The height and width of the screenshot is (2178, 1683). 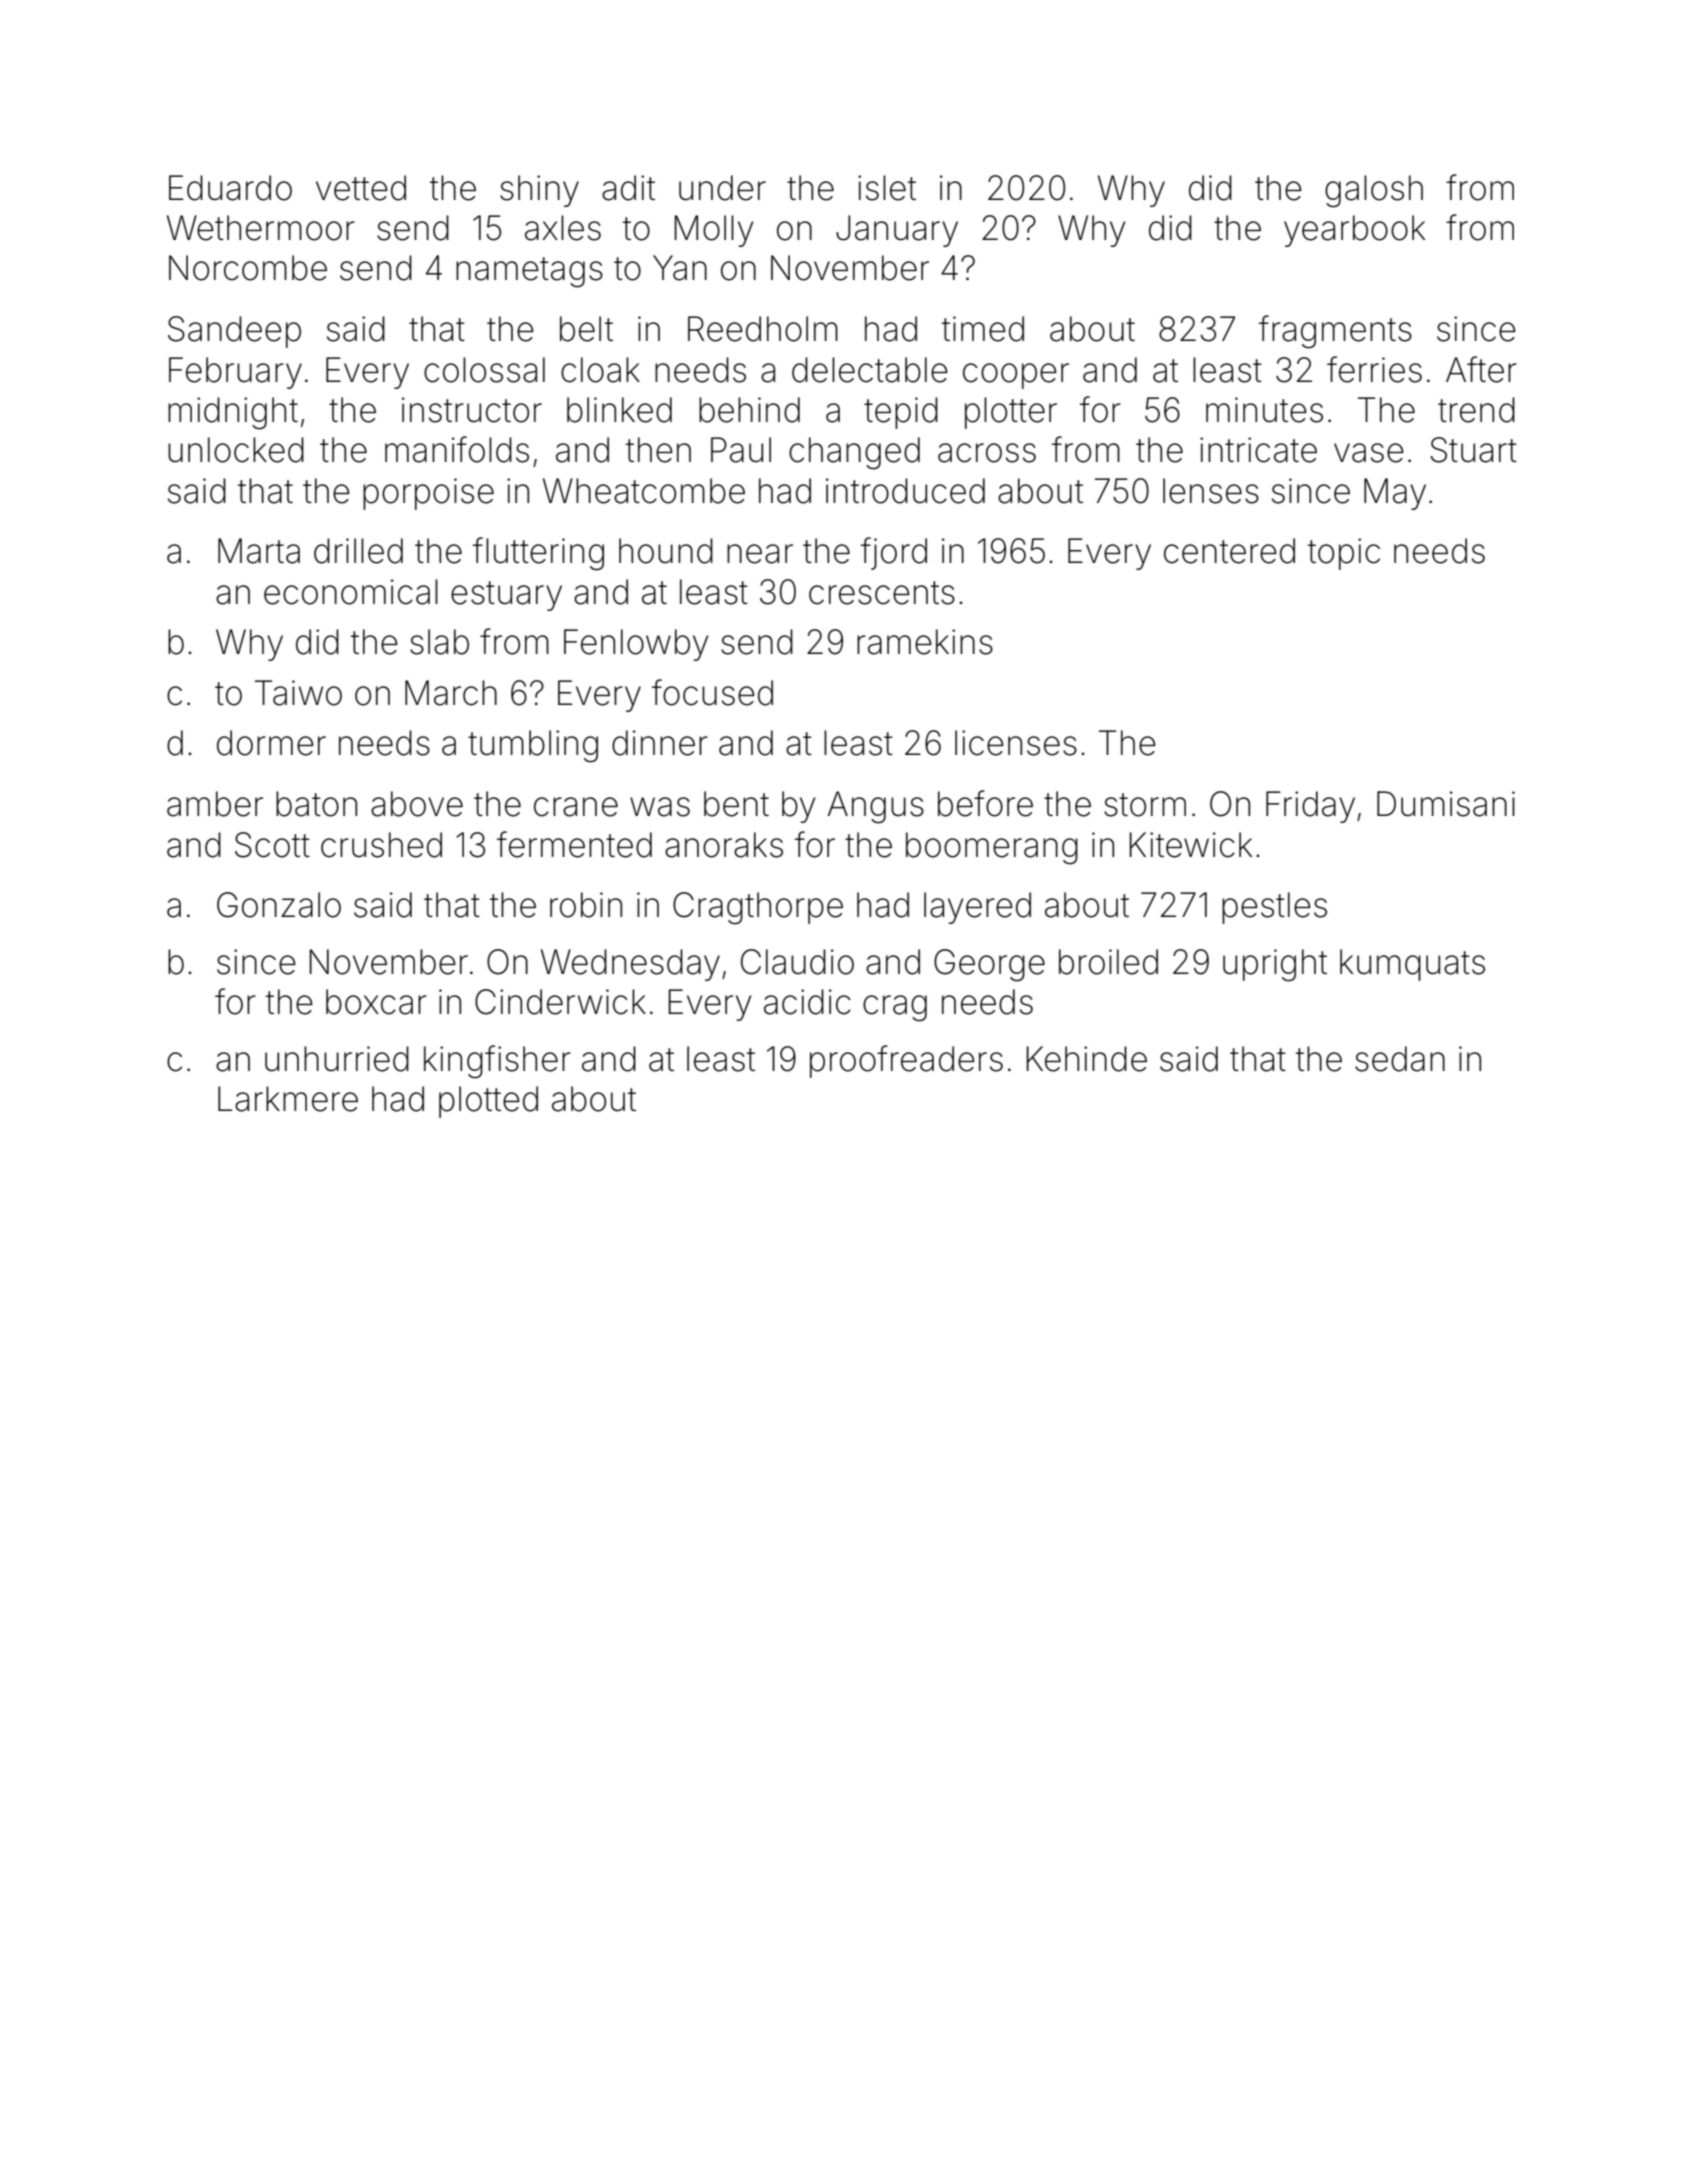 I want to click on Eduardo, so click(x=230, y=188).
